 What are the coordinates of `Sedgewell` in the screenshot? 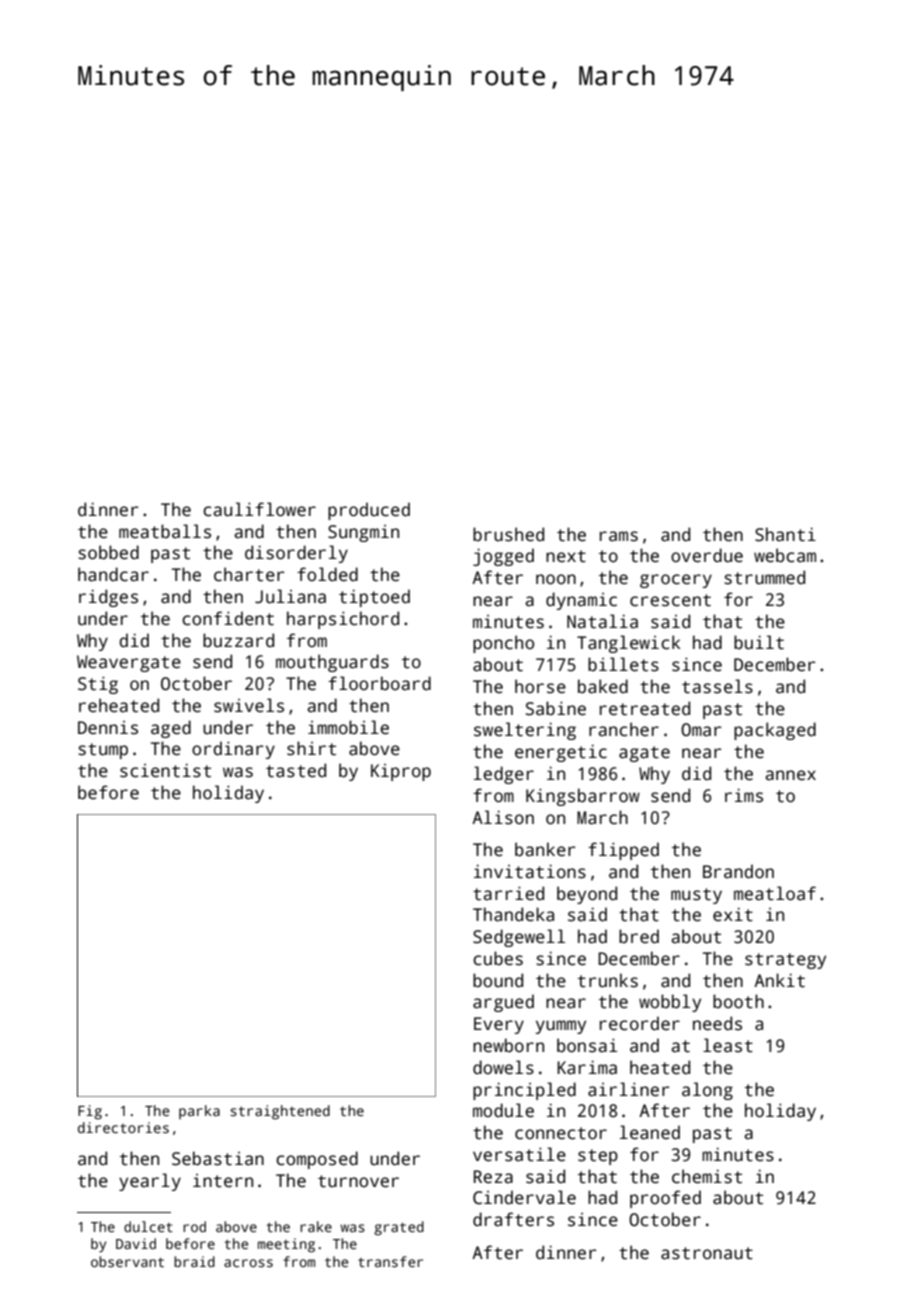 It's located at (519, 938).
